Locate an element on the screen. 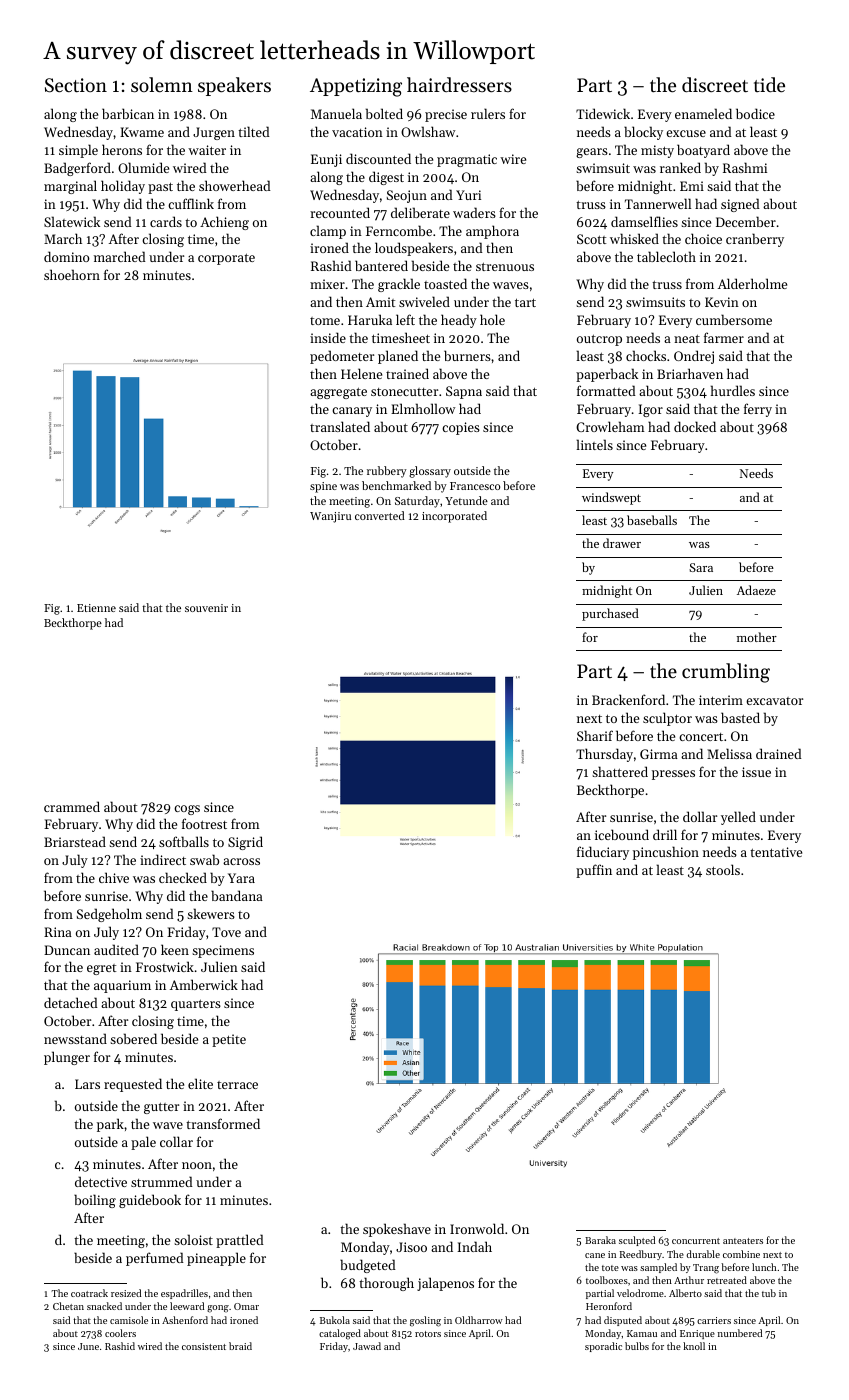 The height and width of the screenshot is (1400, 849). souvenir is located at coordinates (206, 608).
